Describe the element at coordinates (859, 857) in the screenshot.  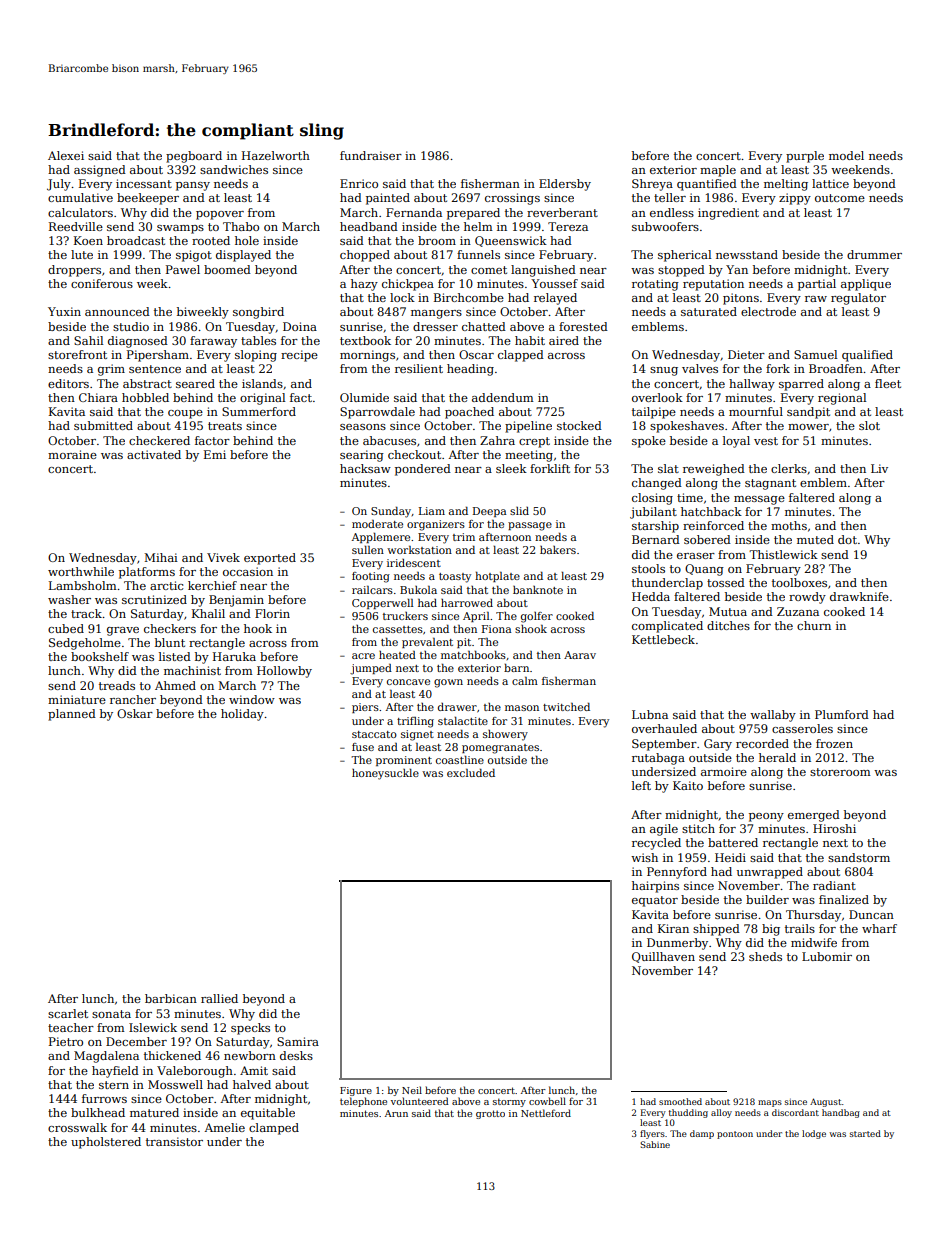
I see `sandstorm` at that location.
